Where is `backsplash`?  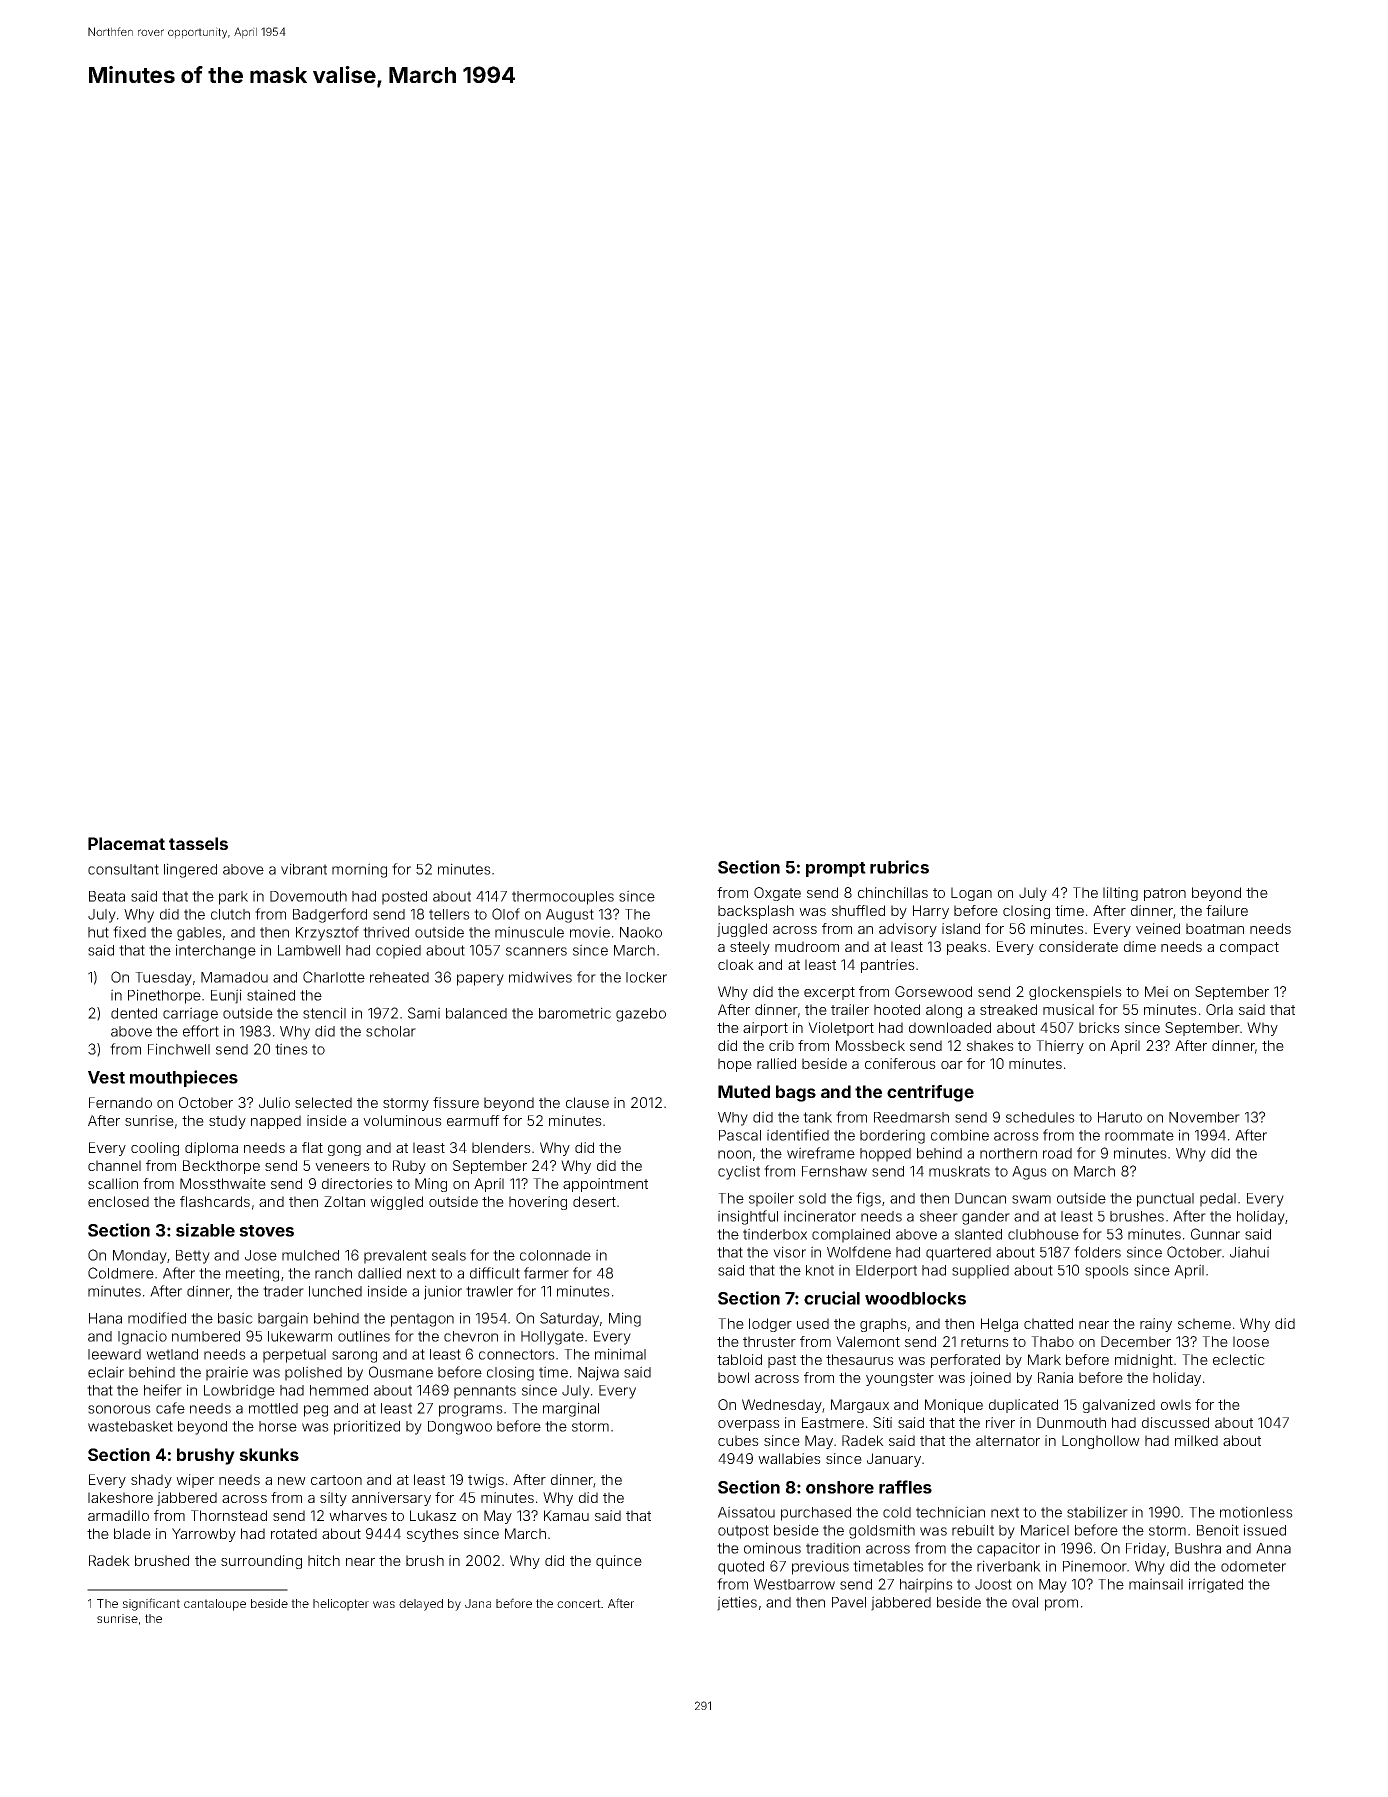
backsplash is located at coordinates (756, 912).
